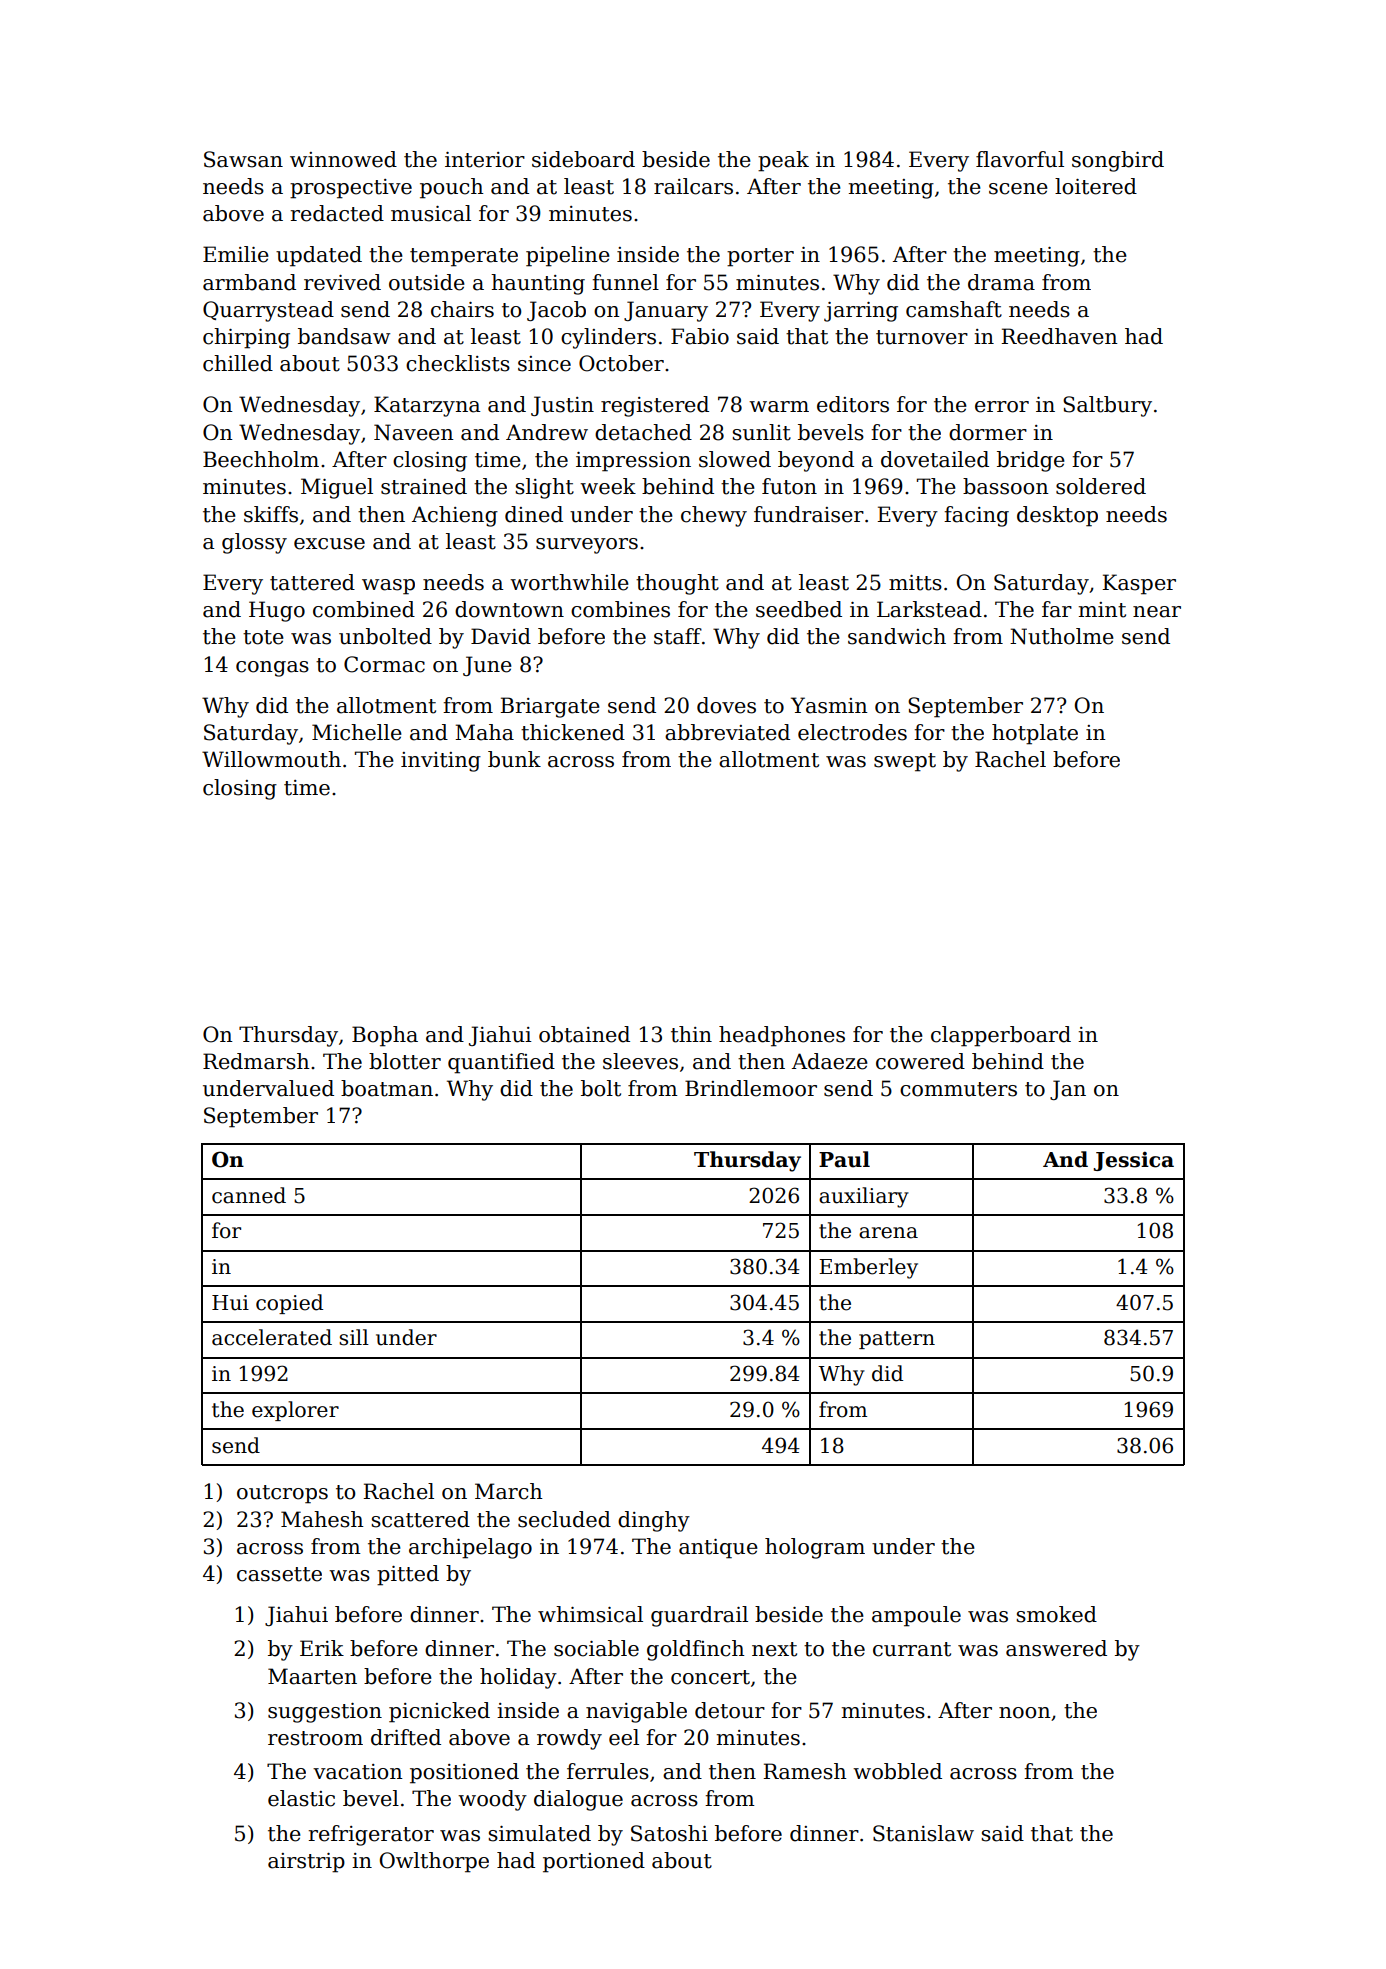 This screenshot has width=1386, height=1969. Describe the element at coordinates (1001, 1036) in the screenshot. I see `clapperboard` at that location.
